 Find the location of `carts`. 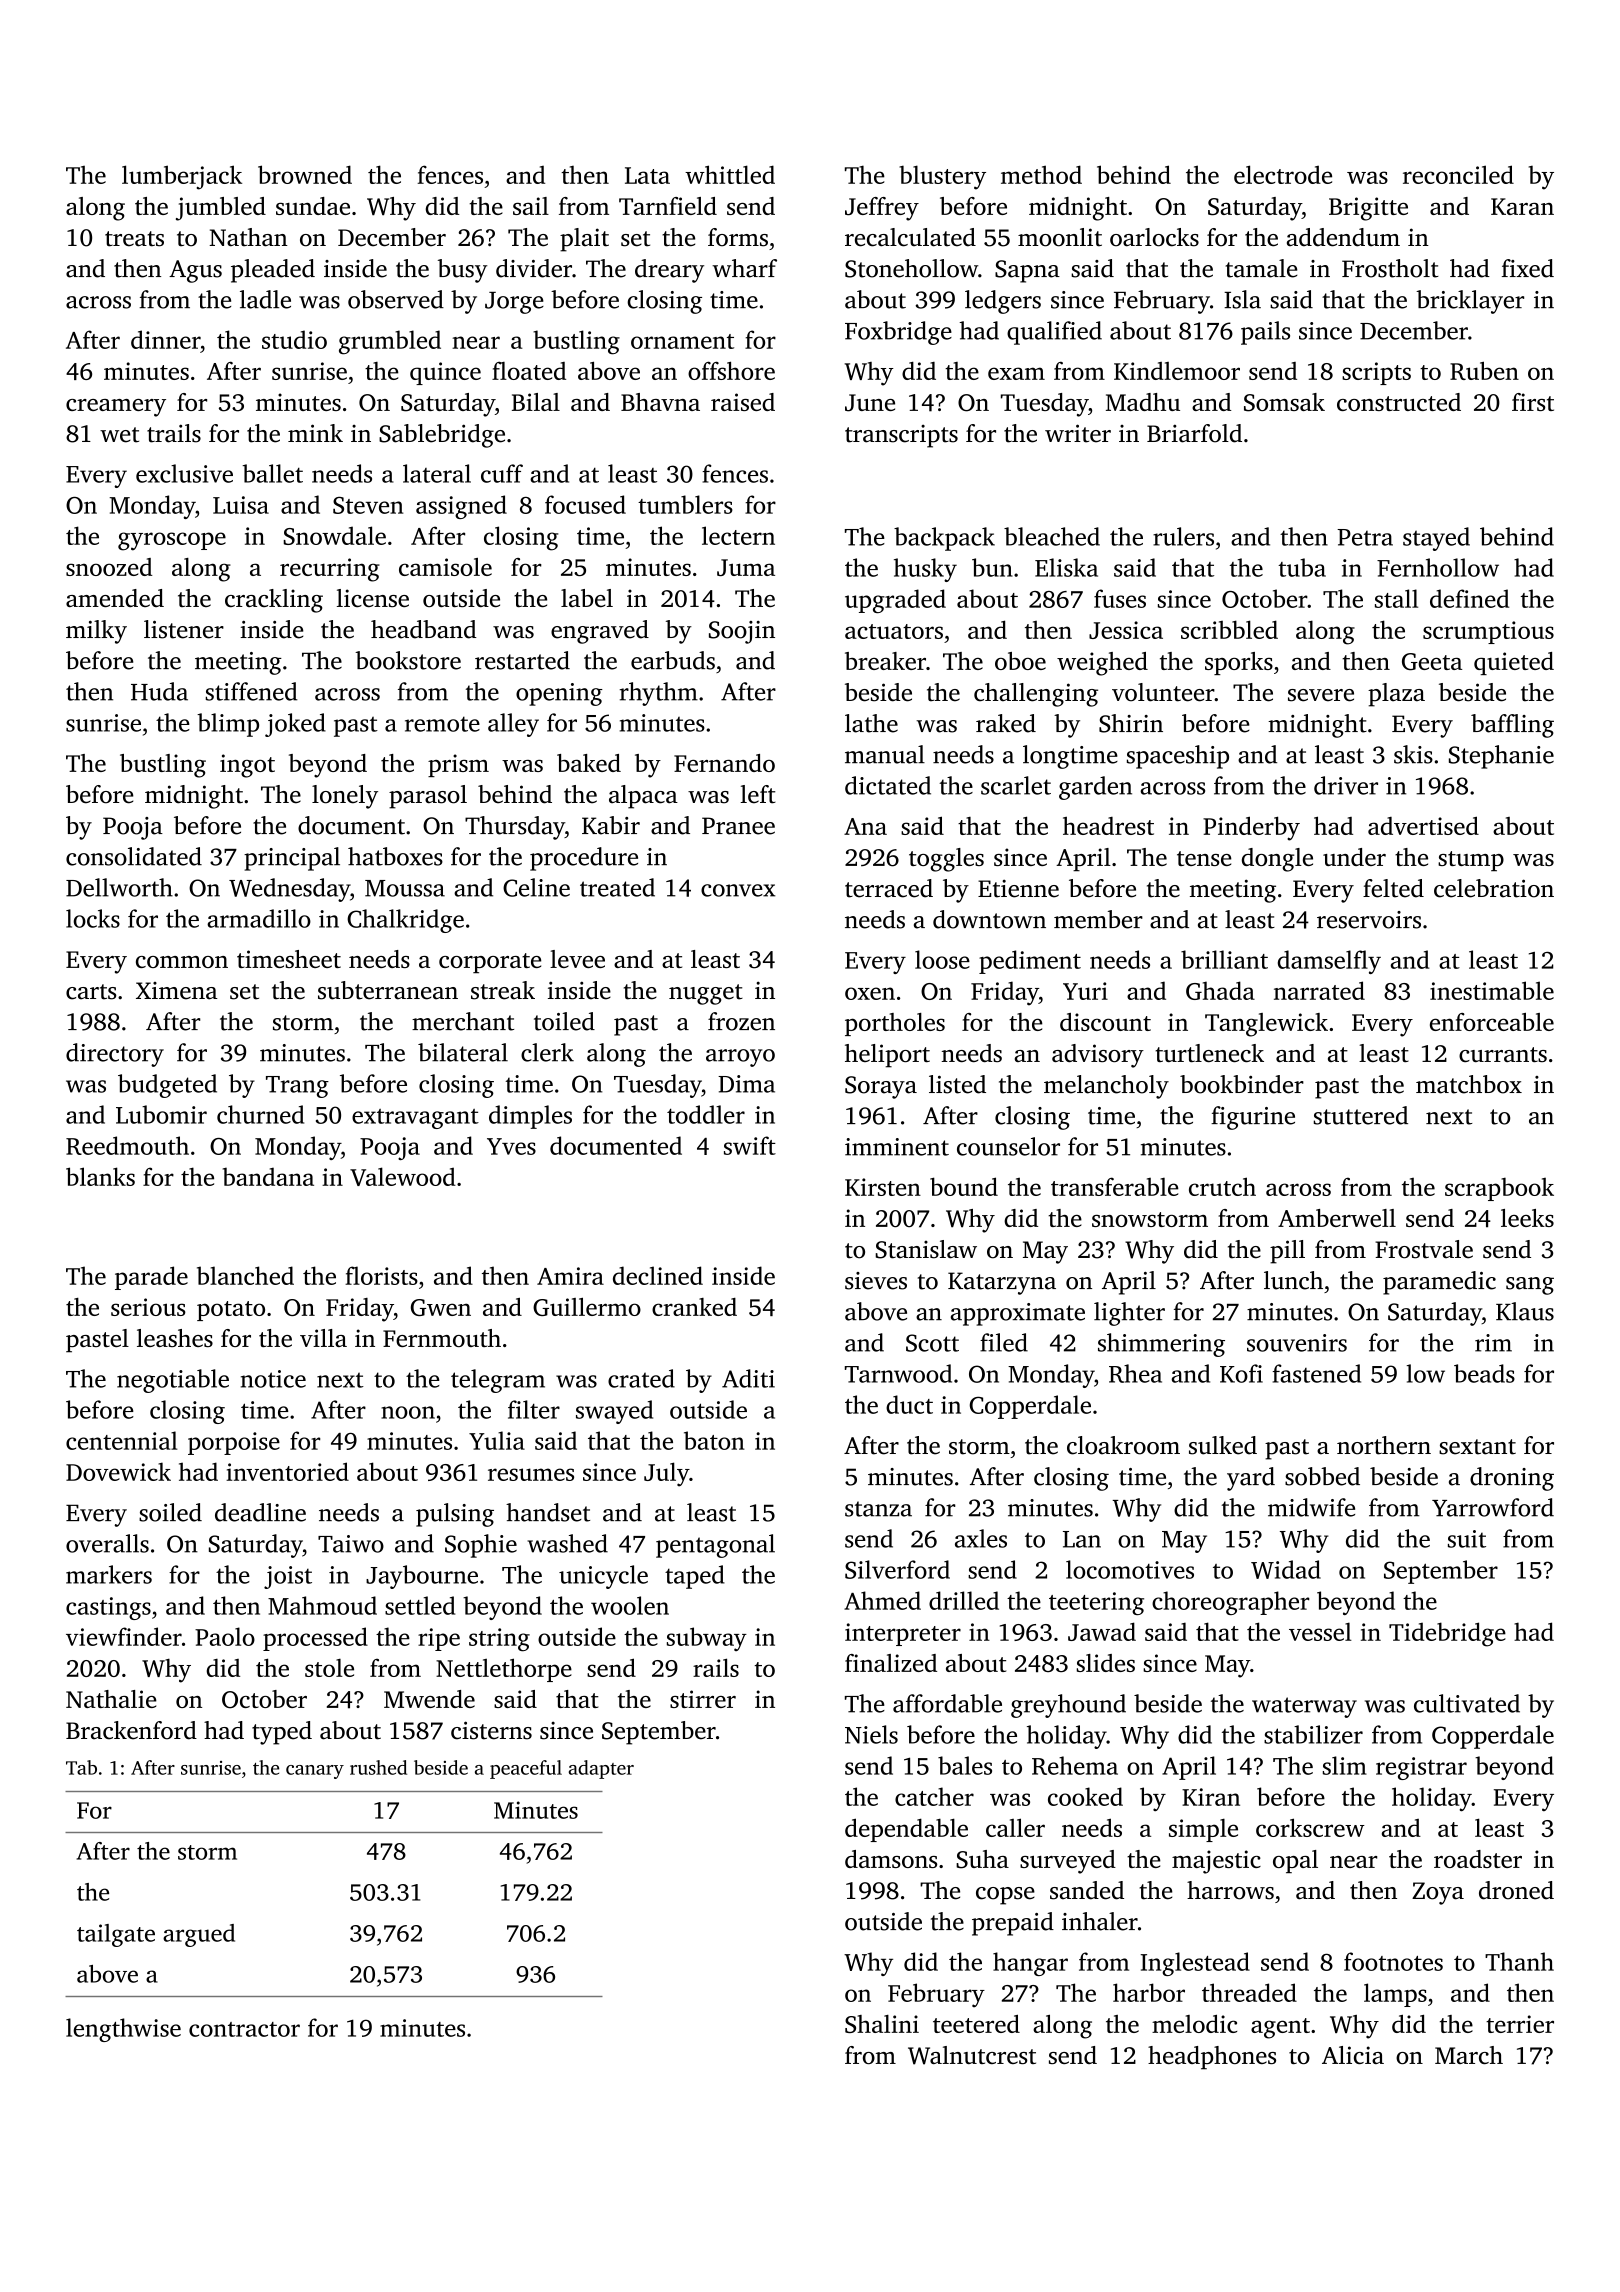

carts is located at coordinates (91, 992).
